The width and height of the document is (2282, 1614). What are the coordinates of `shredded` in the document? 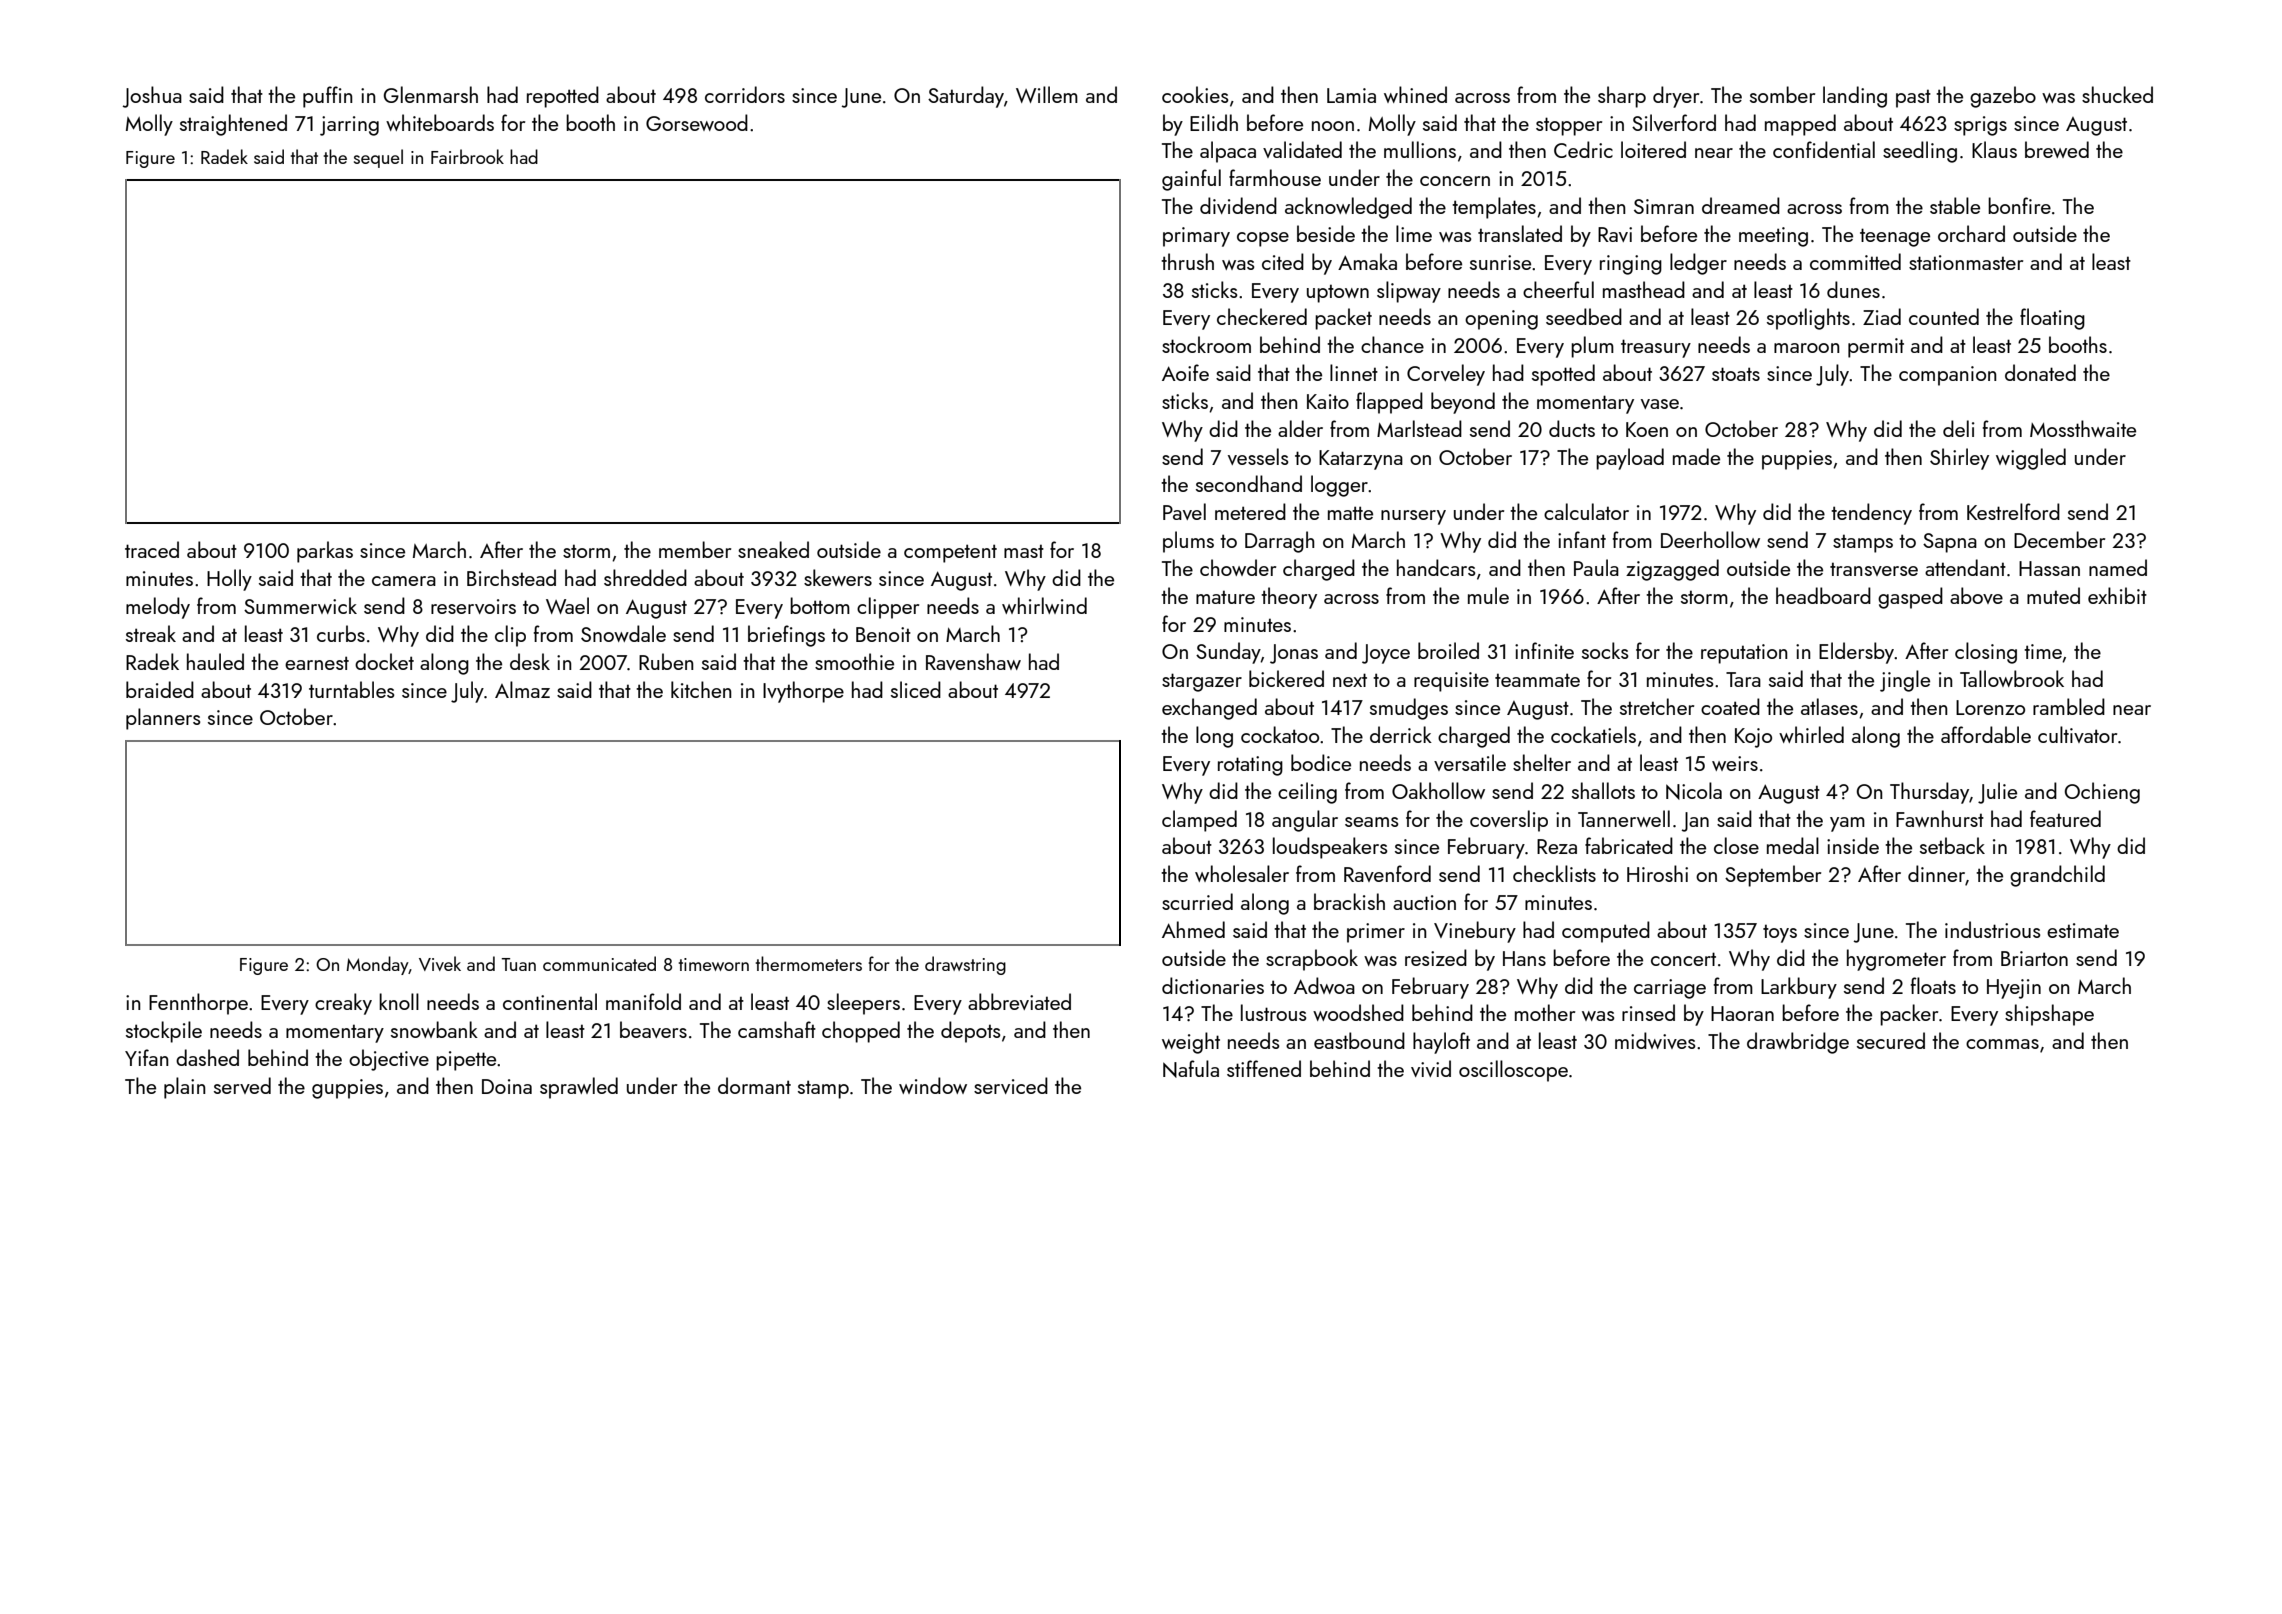 It's located at (645, 577).
